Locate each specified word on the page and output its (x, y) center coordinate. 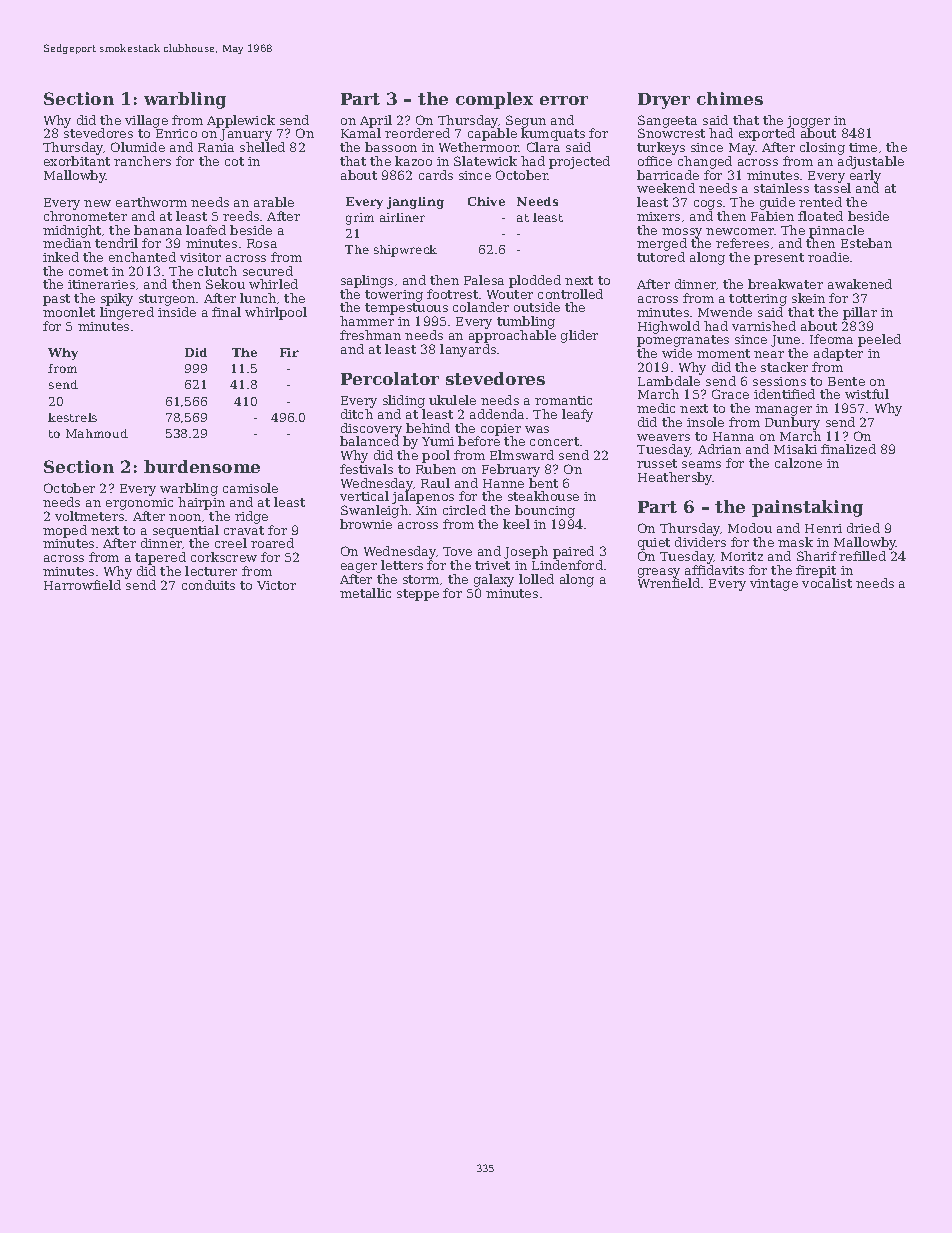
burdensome (202, 466)
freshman (370, 335)
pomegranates (683, 341)
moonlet (69, 312)
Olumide (138, 147)
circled (464, 510)
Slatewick (485, 161)
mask (795, 542)
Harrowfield (82, 585)
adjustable (871, 162)
